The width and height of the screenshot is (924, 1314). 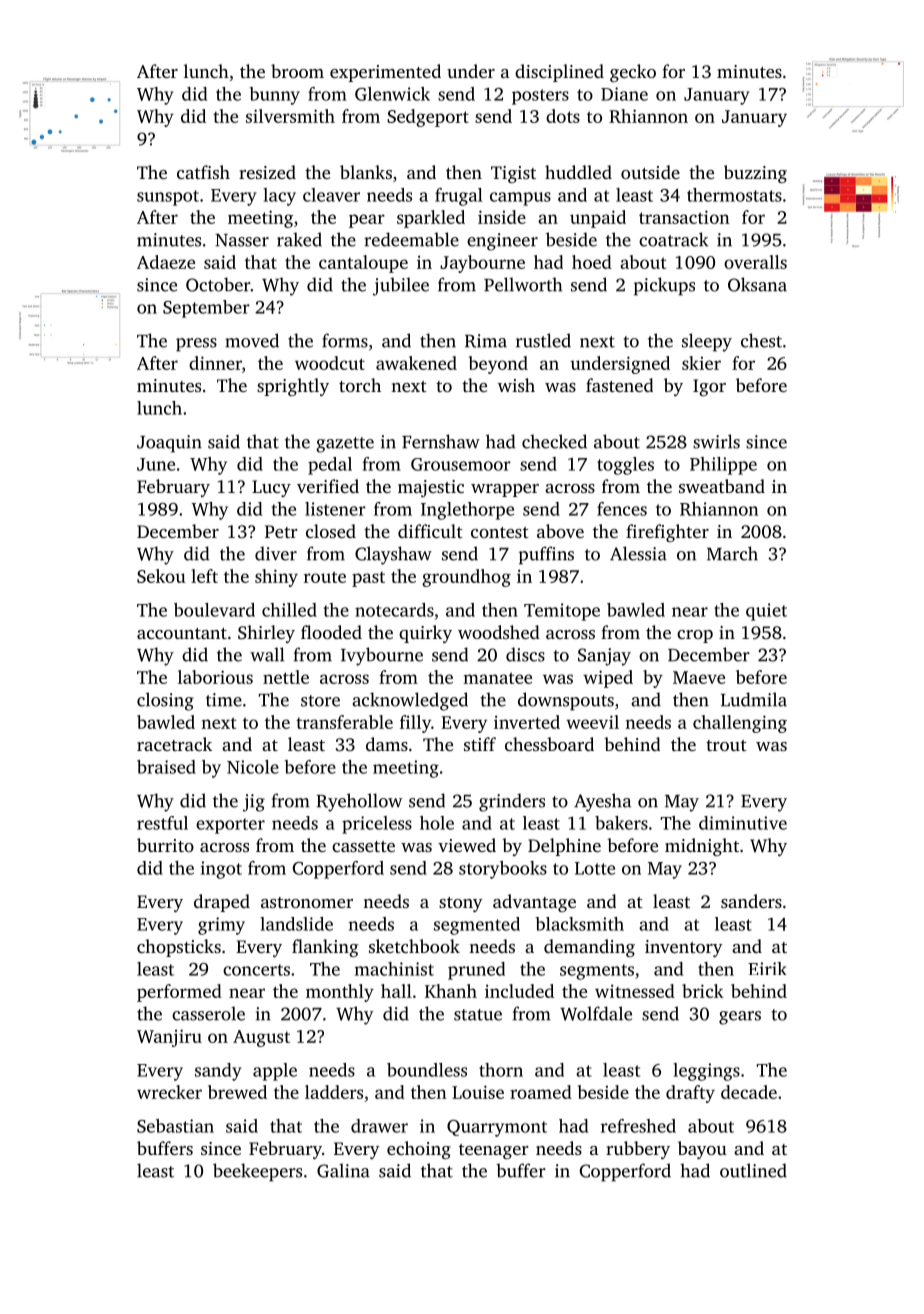 I want to click on apple, so click(x=275, y=1072).
